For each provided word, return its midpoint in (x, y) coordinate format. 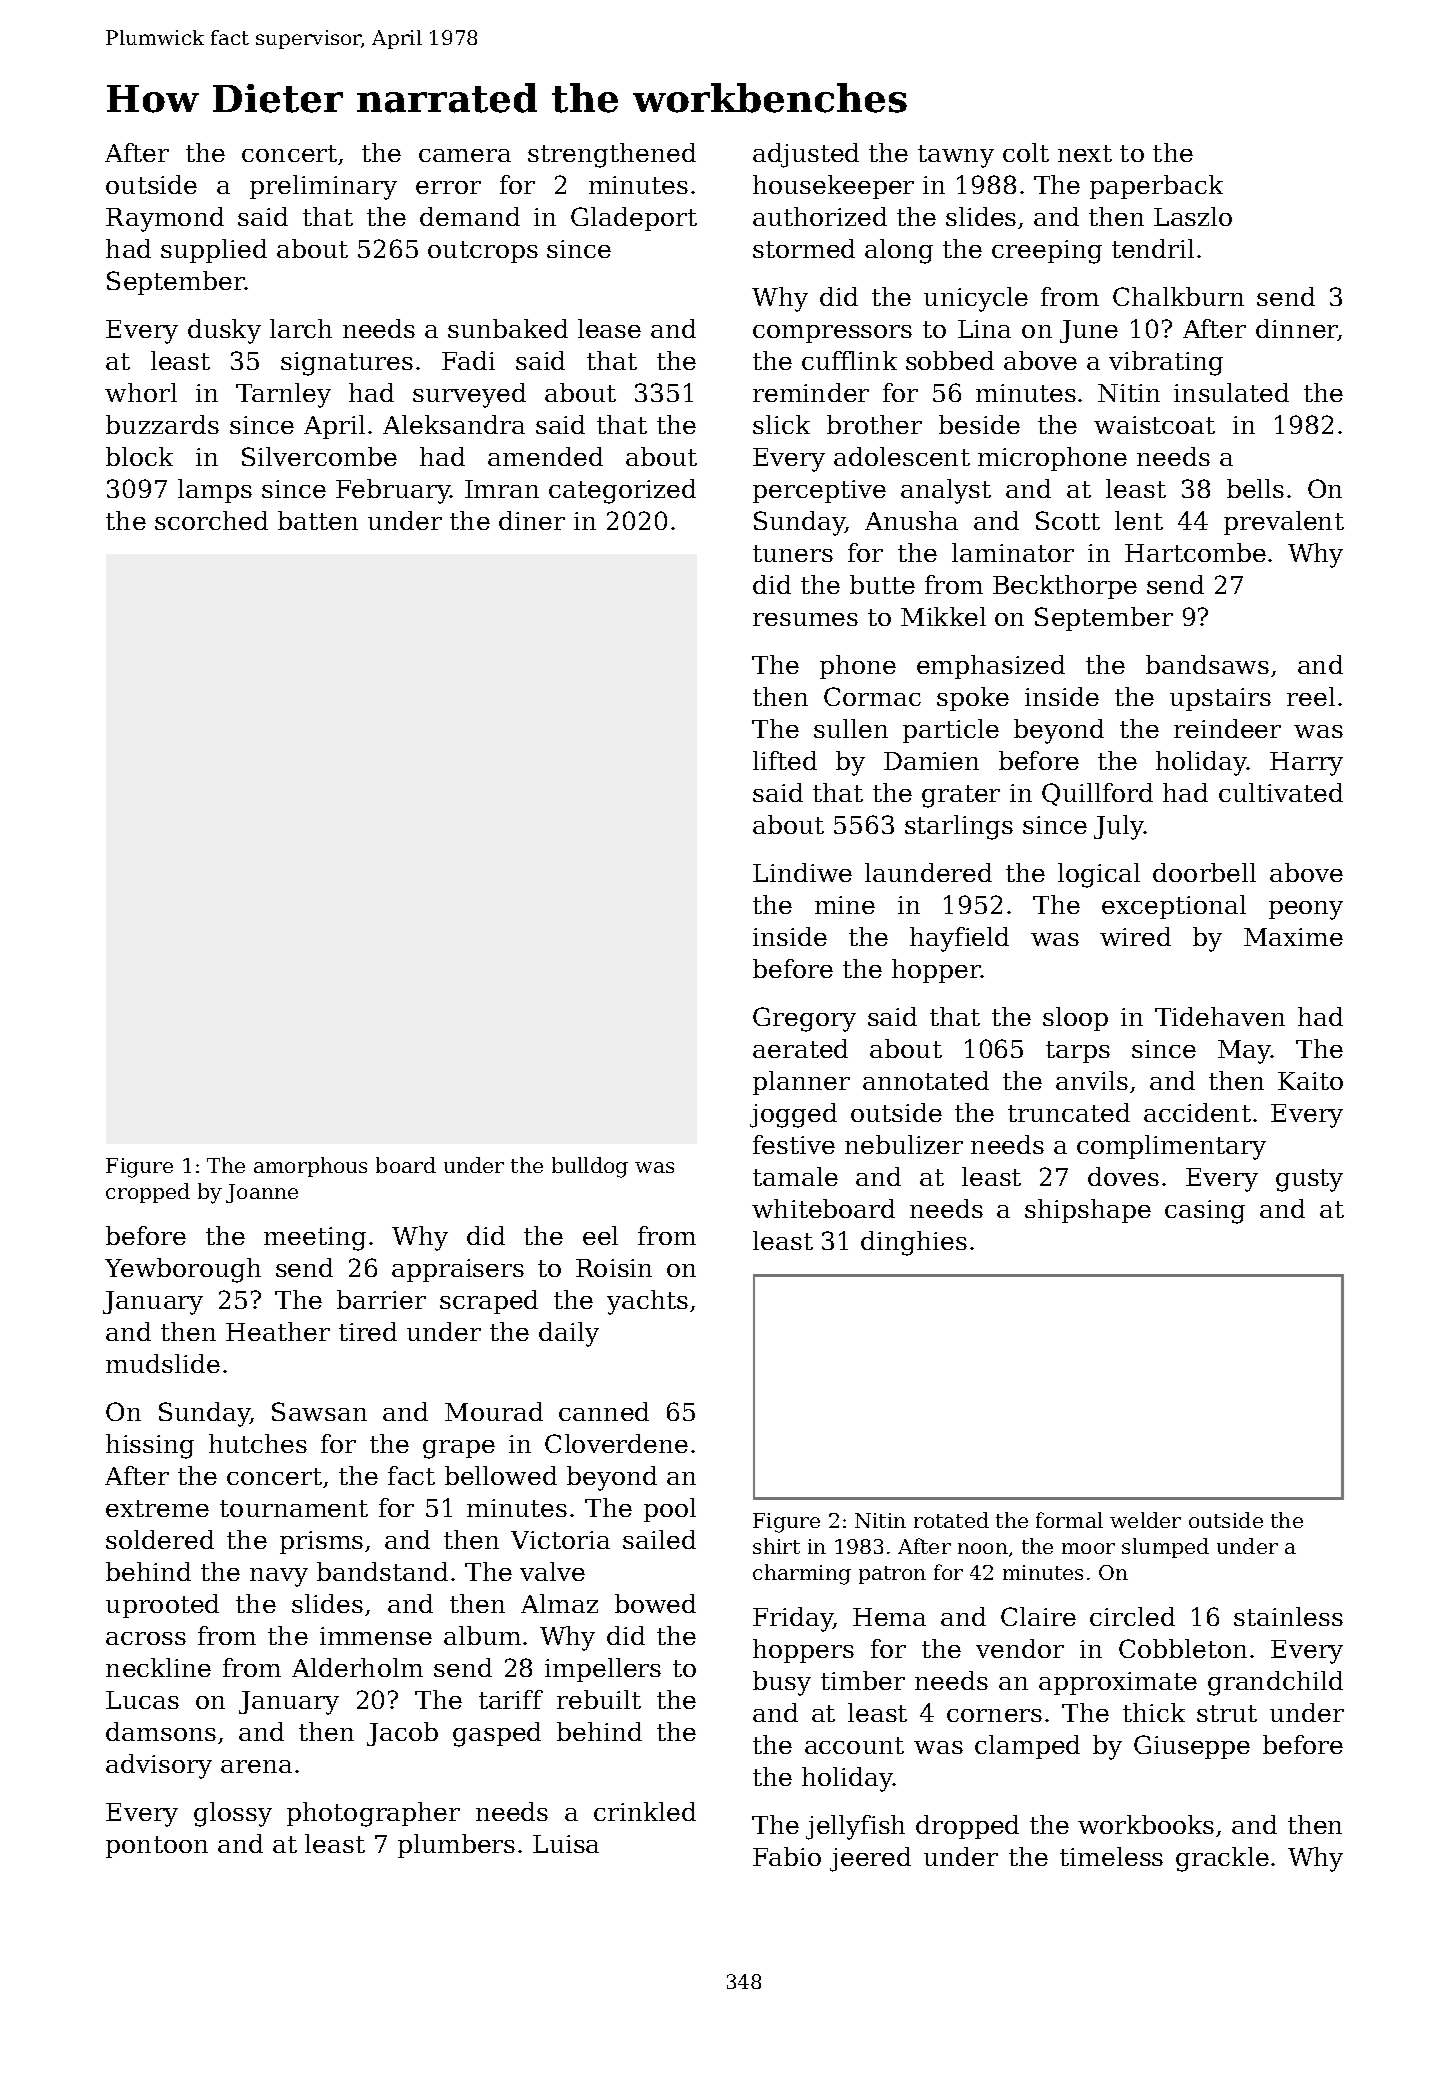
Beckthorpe (1065, 587)
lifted (785, 760)
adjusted (806, 155)
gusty (1309, 1180)
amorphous (310, 1167)
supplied (214, 251)
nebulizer (904, 1144)
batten (318, 520)
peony (1306, 910)
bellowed (501, 1475)
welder (1145, 1520)
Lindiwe (802, 872)
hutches (258, 1443)
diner (532, 520)
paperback (1156, 187)
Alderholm (357, 1667)
